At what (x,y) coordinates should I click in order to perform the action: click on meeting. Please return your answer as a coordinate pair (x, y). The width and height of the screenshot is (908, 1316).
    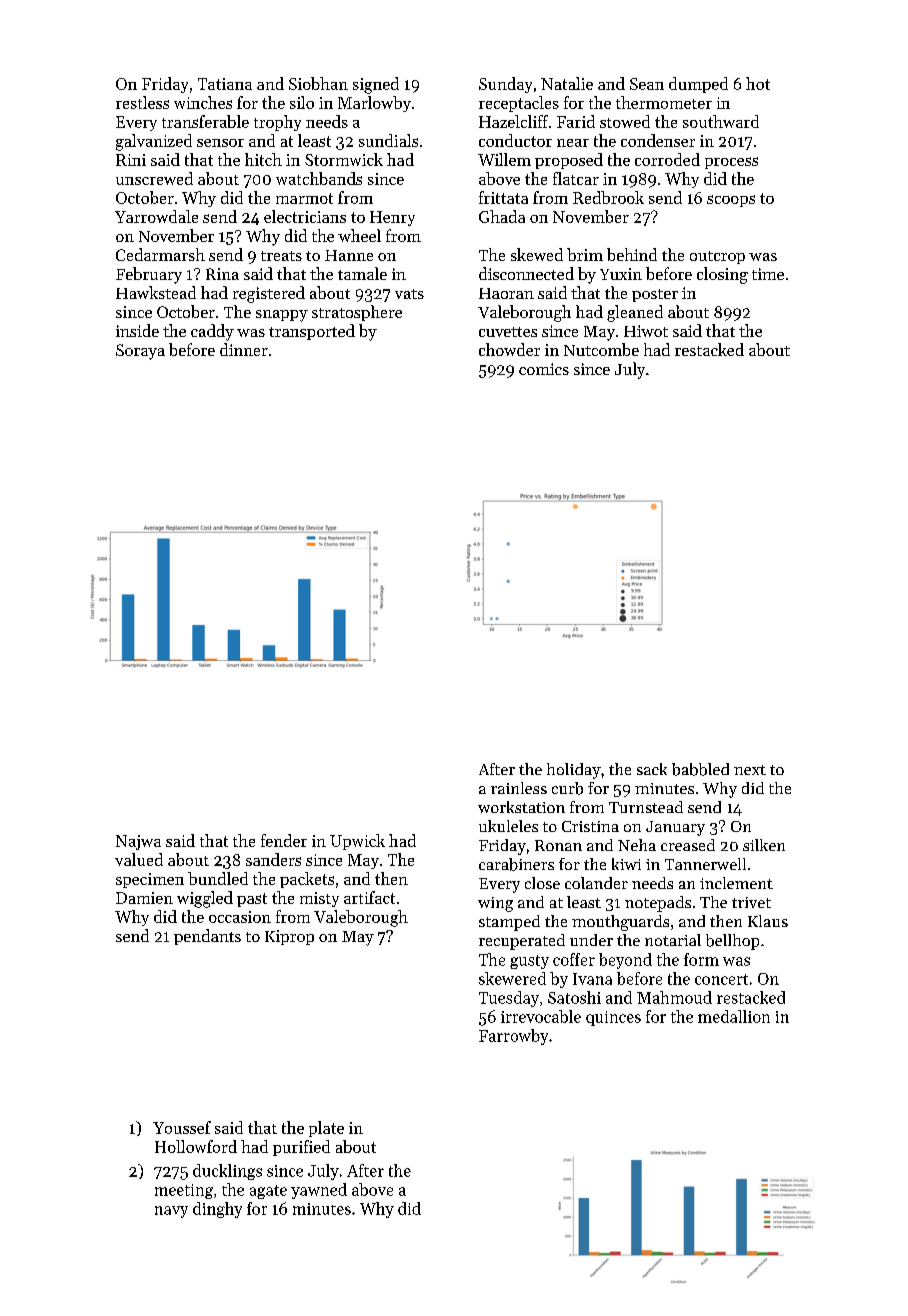
    Looking at the image, I should click on (184, 1191).
